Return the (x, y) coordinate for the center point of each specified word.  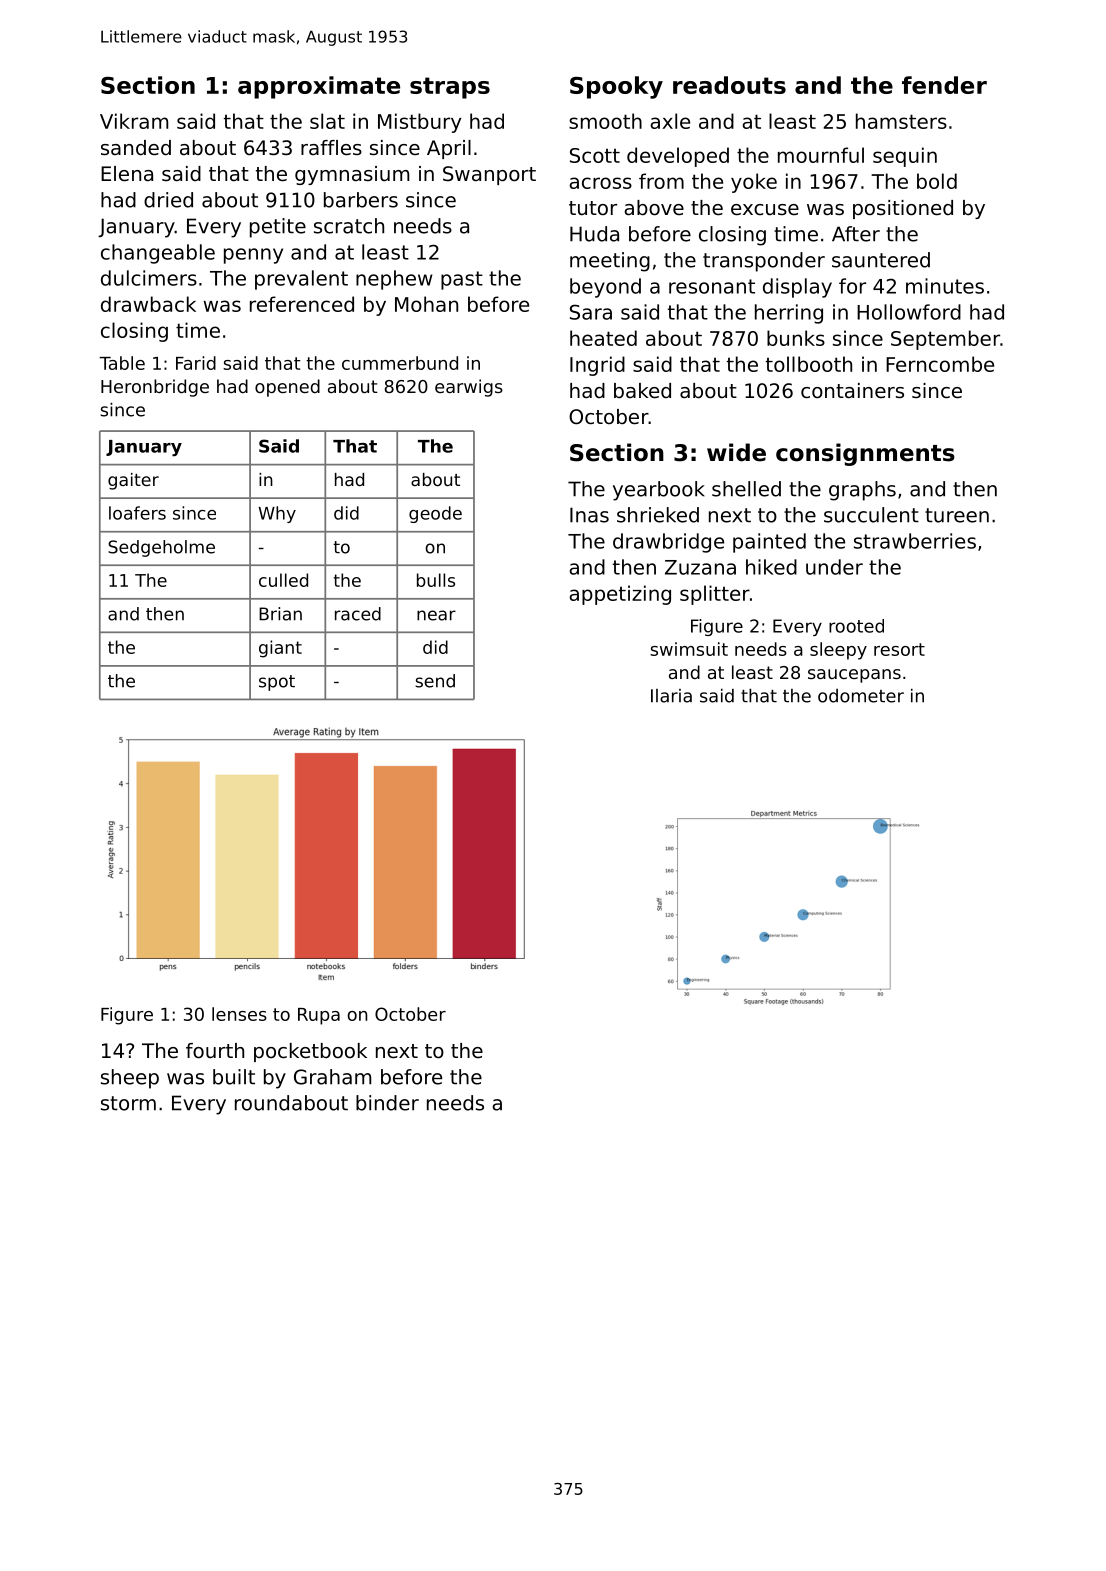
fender (944, 85)
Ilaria (671, 696)
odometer (861, 696)
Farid (196, 363)
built (234, 1077)
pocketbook (310, 1052)
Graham (332, 1077)
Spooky (616, 87)
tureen (957, 515)
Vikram (134, 121)
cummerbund (400, 363)
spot (277, 683)
